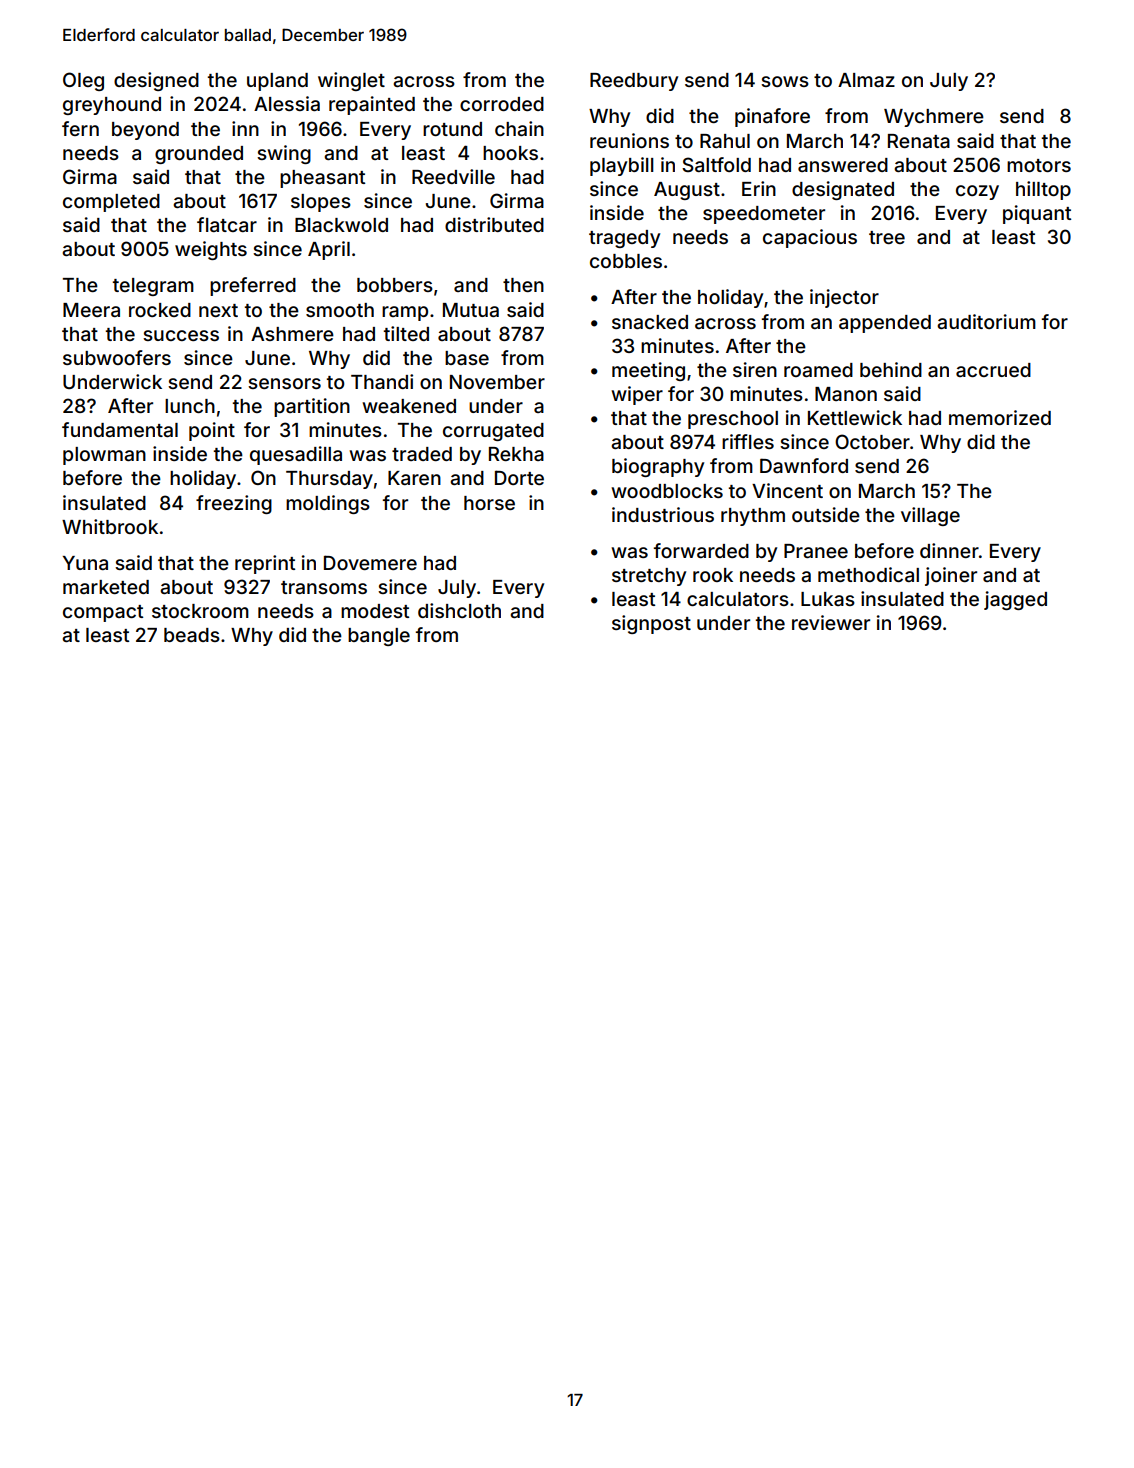 This document has width=1134, height=1468. Describe the element at coordinates (930, 516) in the document. I see `village` at that location.
